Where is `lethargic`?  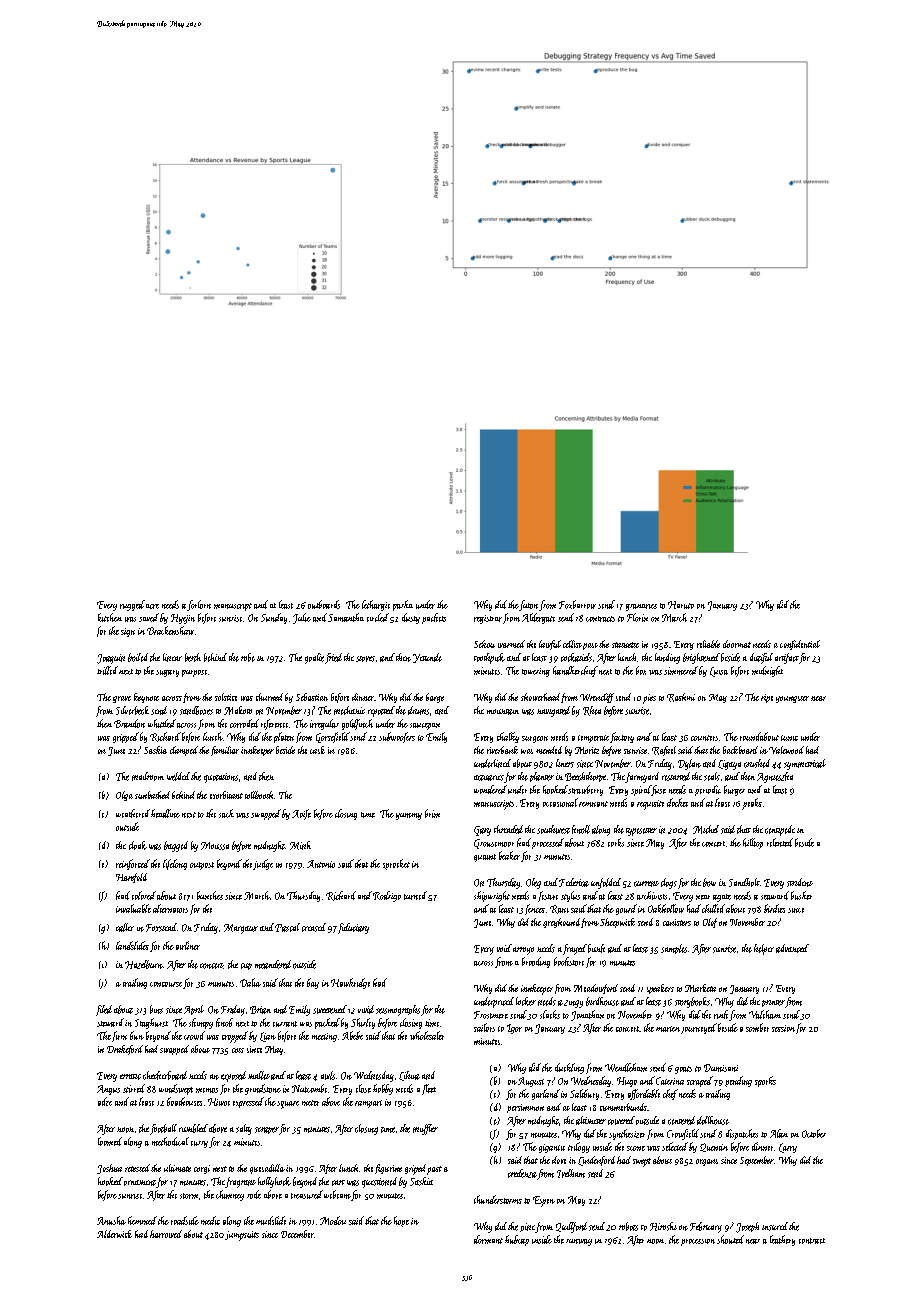 lethargic is located at coordinates (376, 605).
